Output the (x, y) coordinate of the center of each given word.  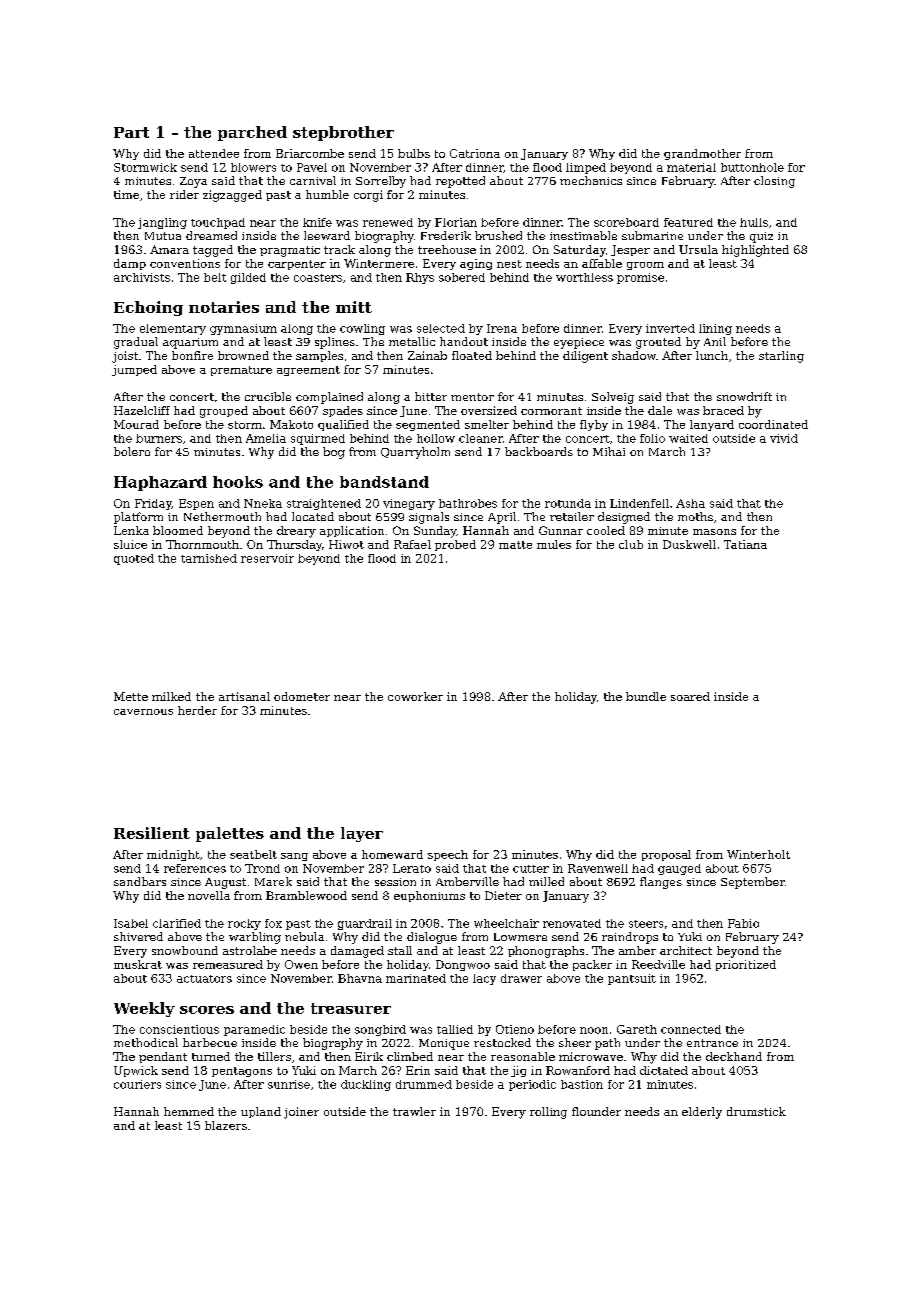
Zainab (427, 355)
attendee (214, 153)
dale (660, 410)
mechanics (591, 180)
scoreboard (626, 222)
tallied (455, 1029)
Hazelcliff (142, 410)
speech (448, 855)
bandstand (384, 482)
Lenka (131, 530)
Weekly (144, 1009)
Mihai (609, 451)
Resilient (152, 833)
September (753, 883)
